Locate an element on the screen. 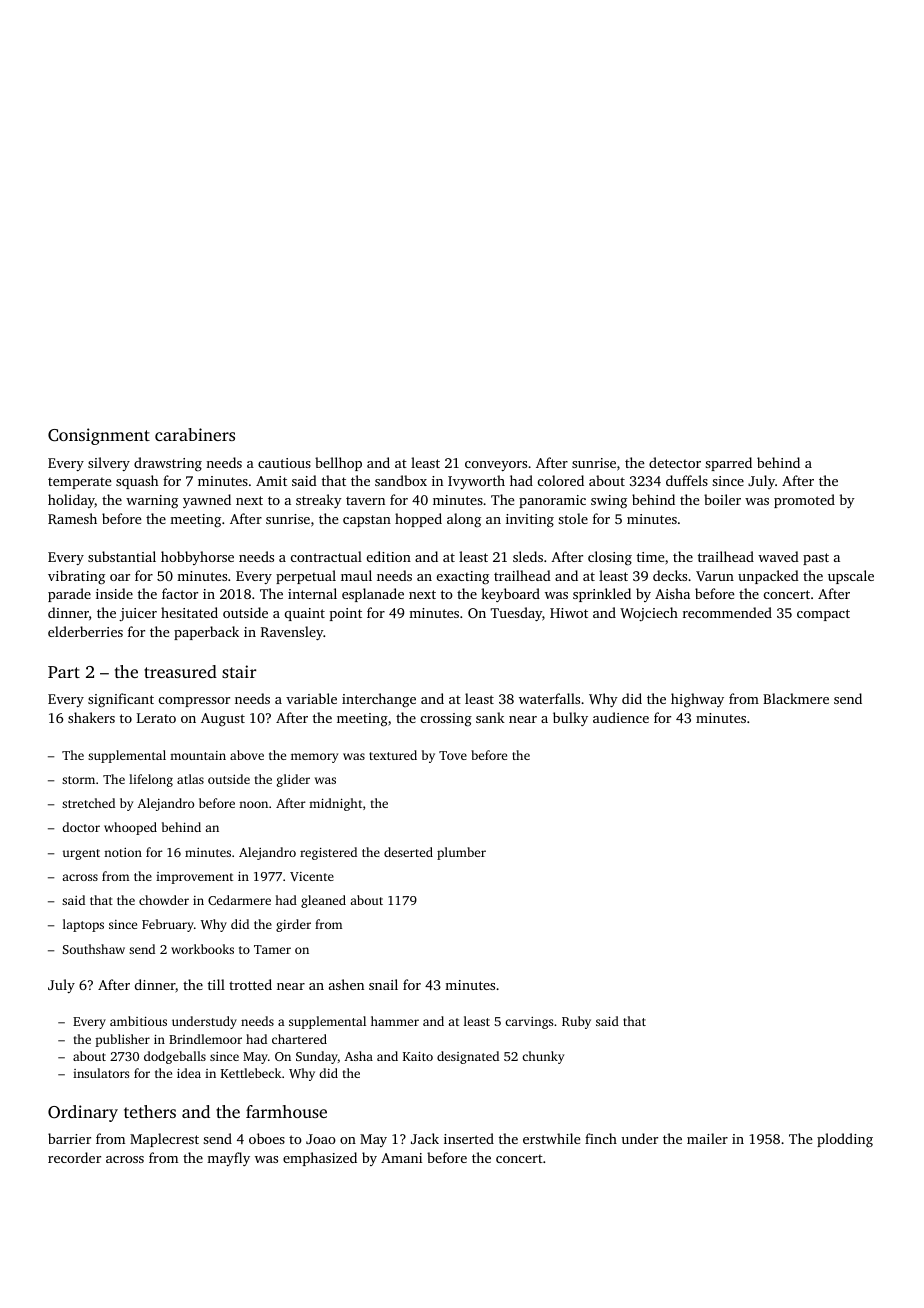 This screenshot has width=924, height=1308. Blackmere is located at coordinates (796, 698).
